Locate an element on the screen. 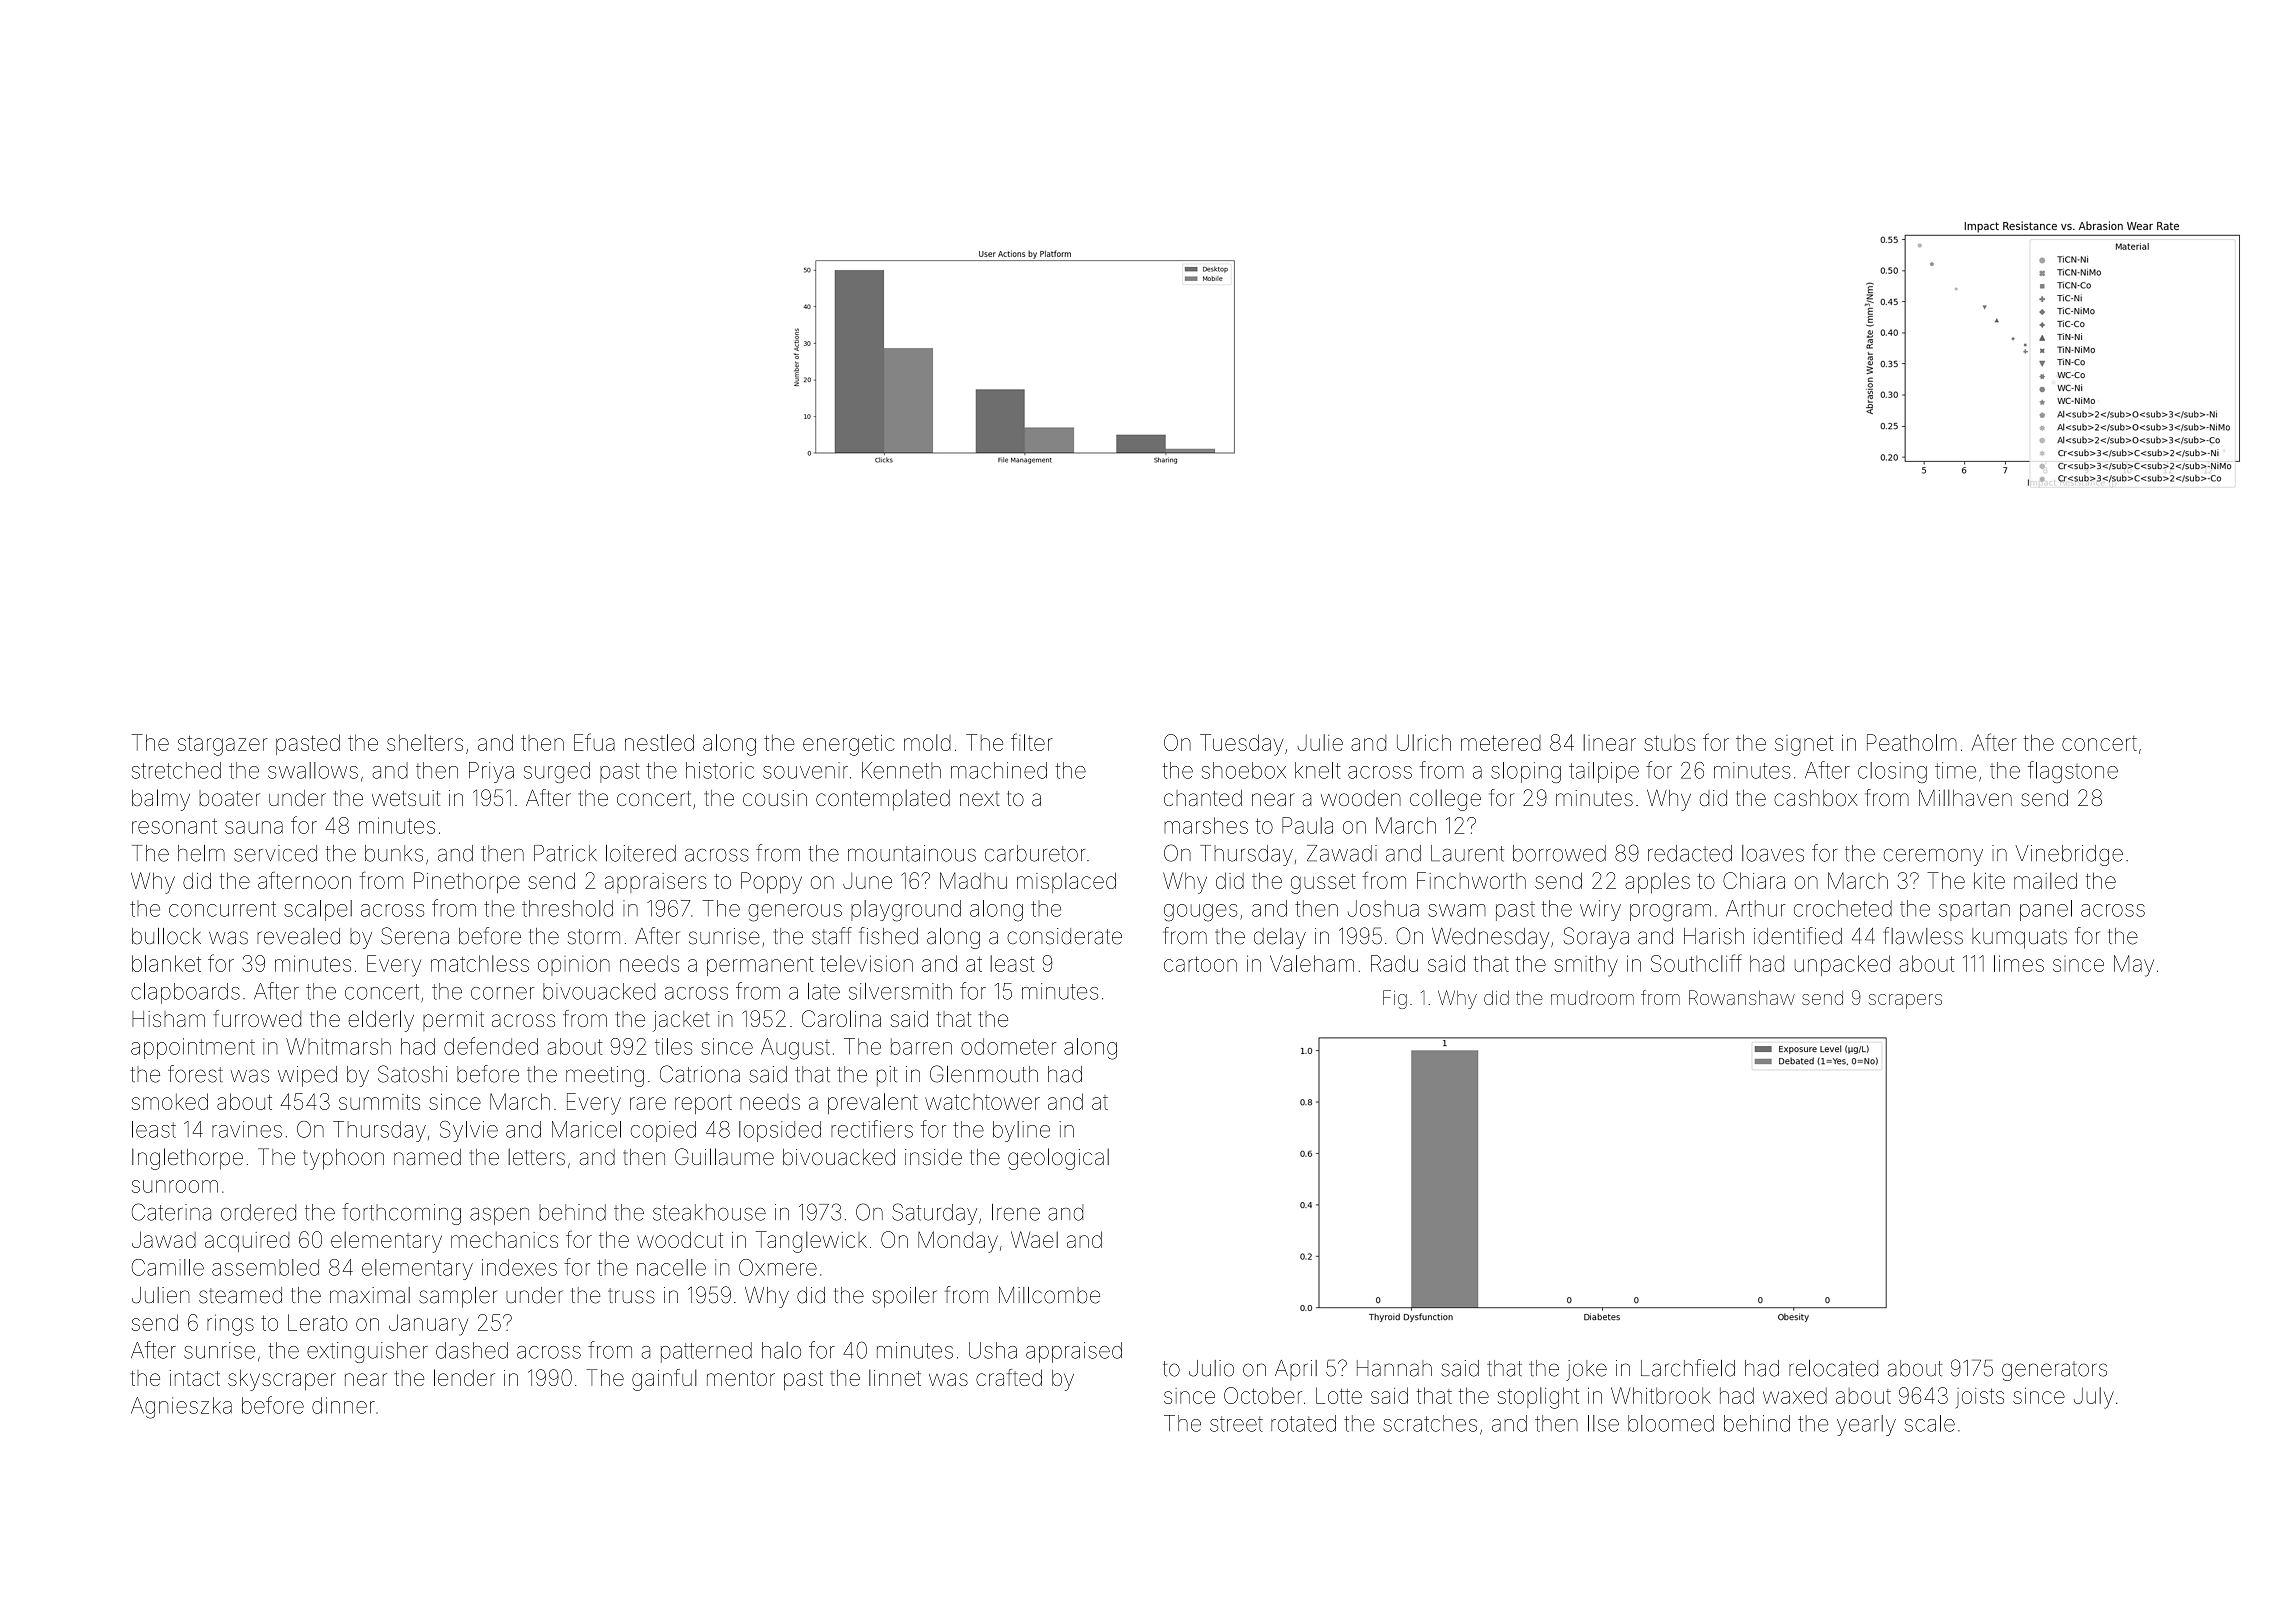 The height and width of the screenshot is (1620, 2292). concurrent is located at coordinates (222, 909).
